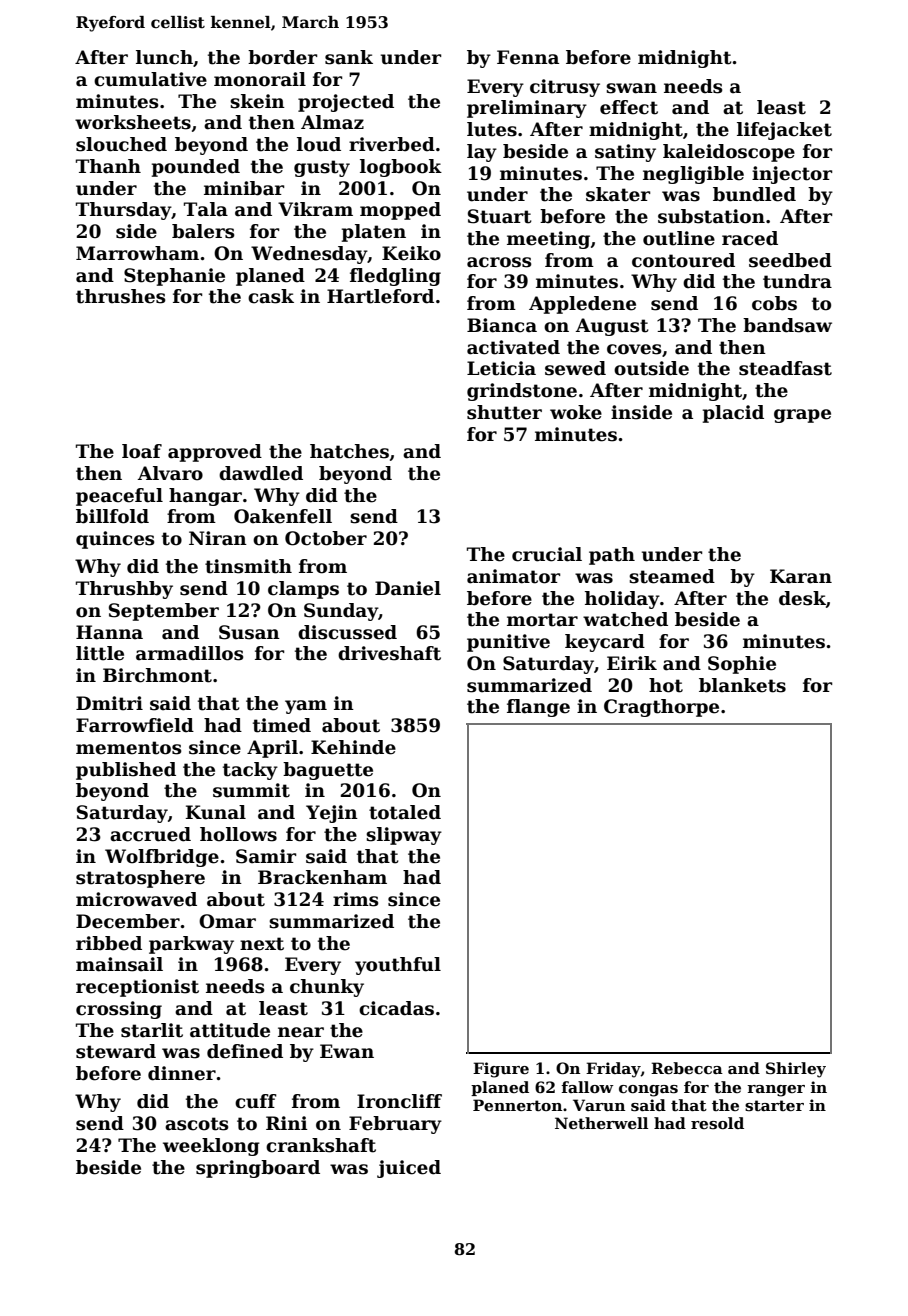 The height and width of the screenshot is (1316, 908). What do you see at coordinates (258, 1169) in the screenshot?
I see `springboard` at bounding box center [258, 1169].
